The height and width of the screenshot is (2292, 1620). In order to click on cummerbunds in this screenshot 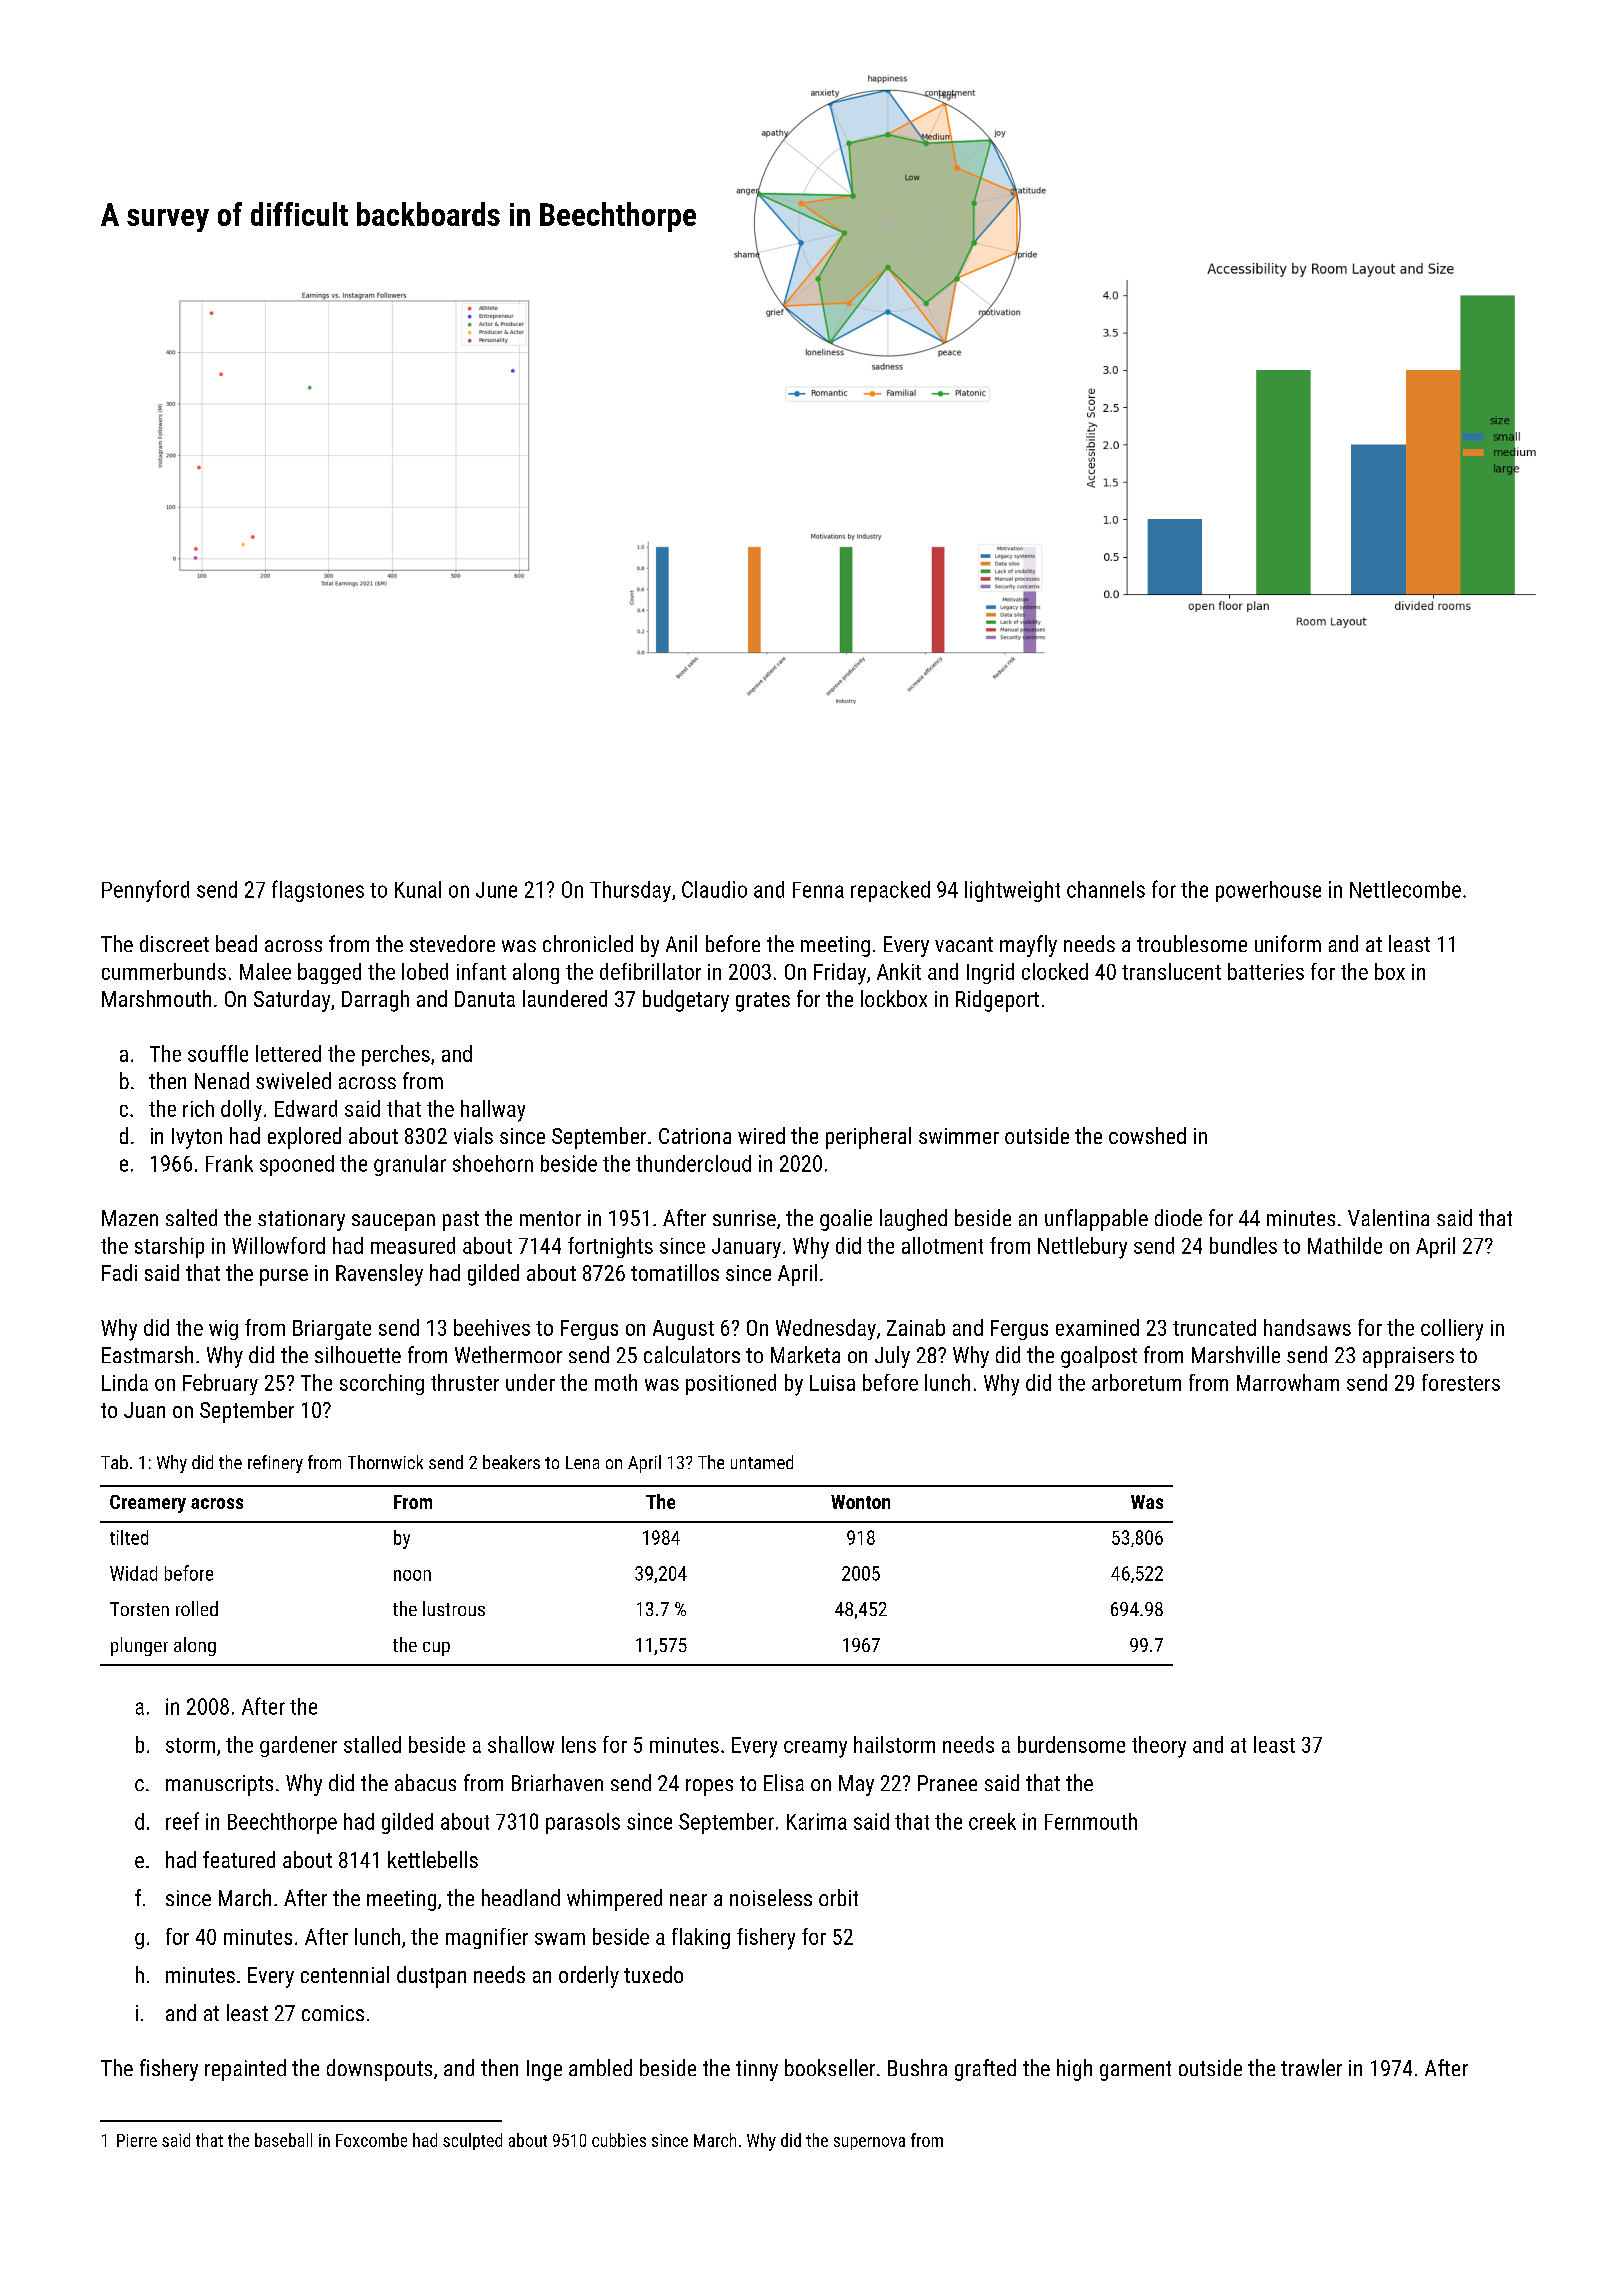, I will do `click(164, 971)`.
